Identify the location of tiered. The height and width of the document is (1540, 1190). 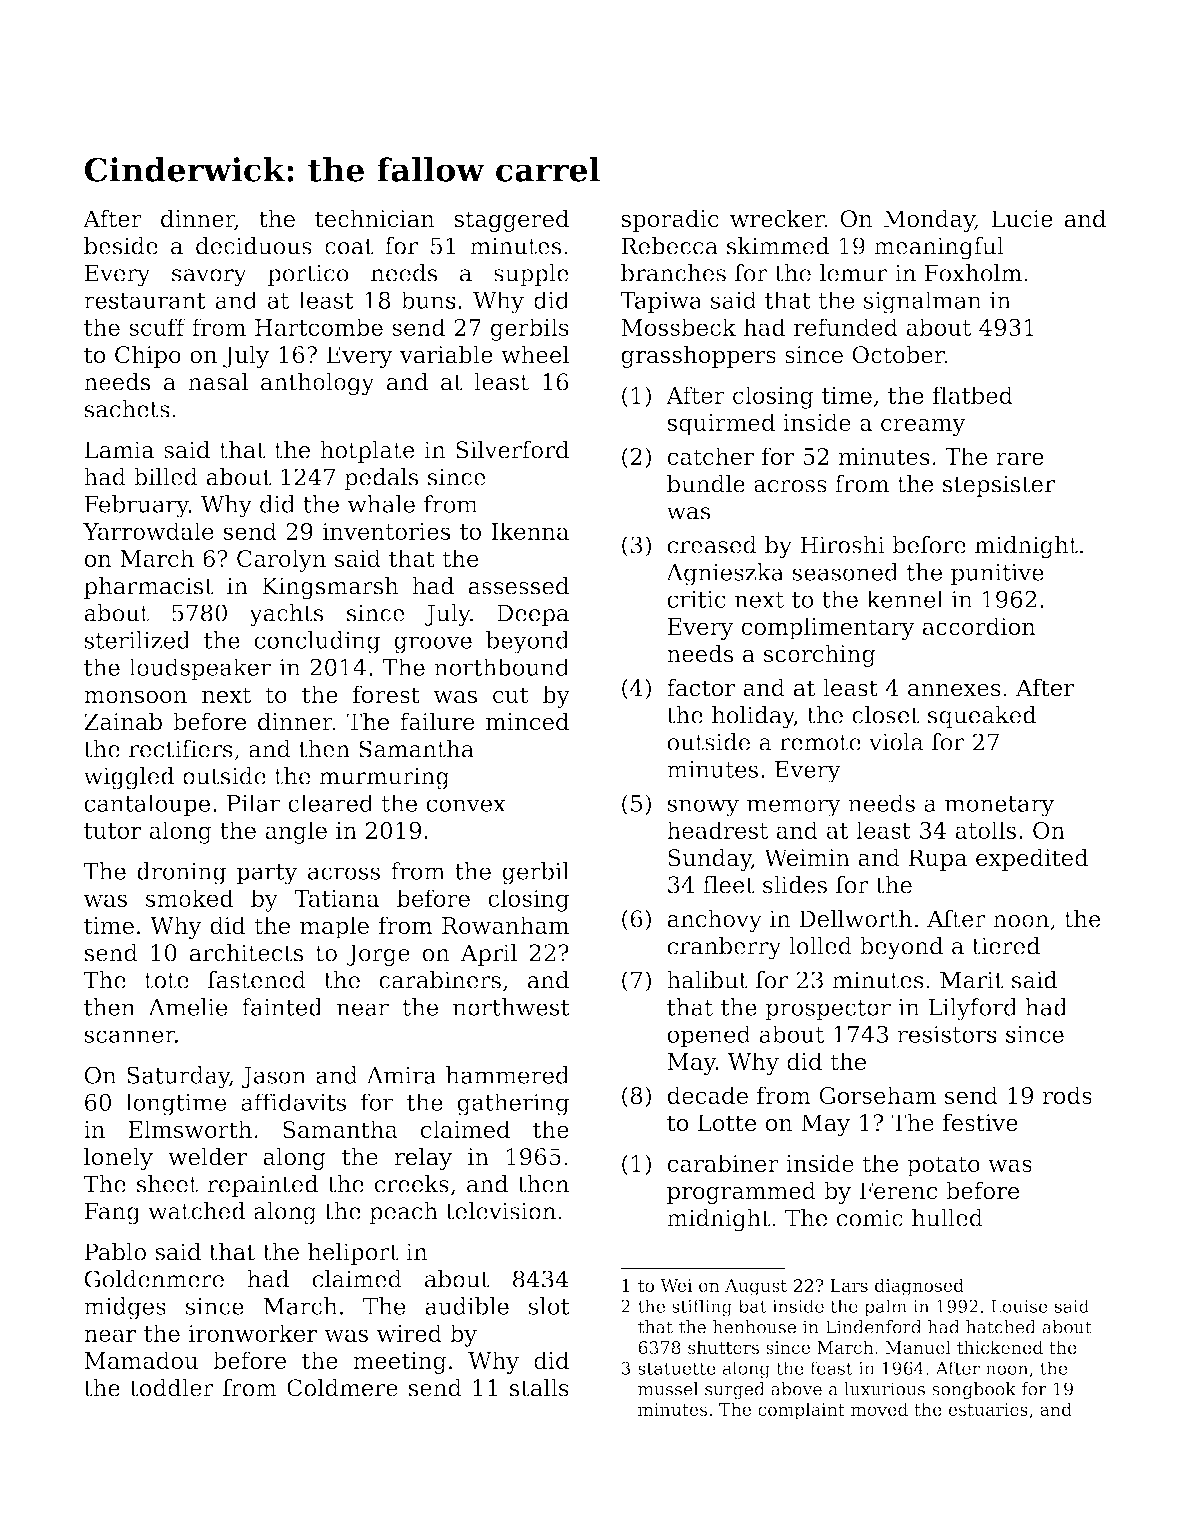
(1006, 946).
